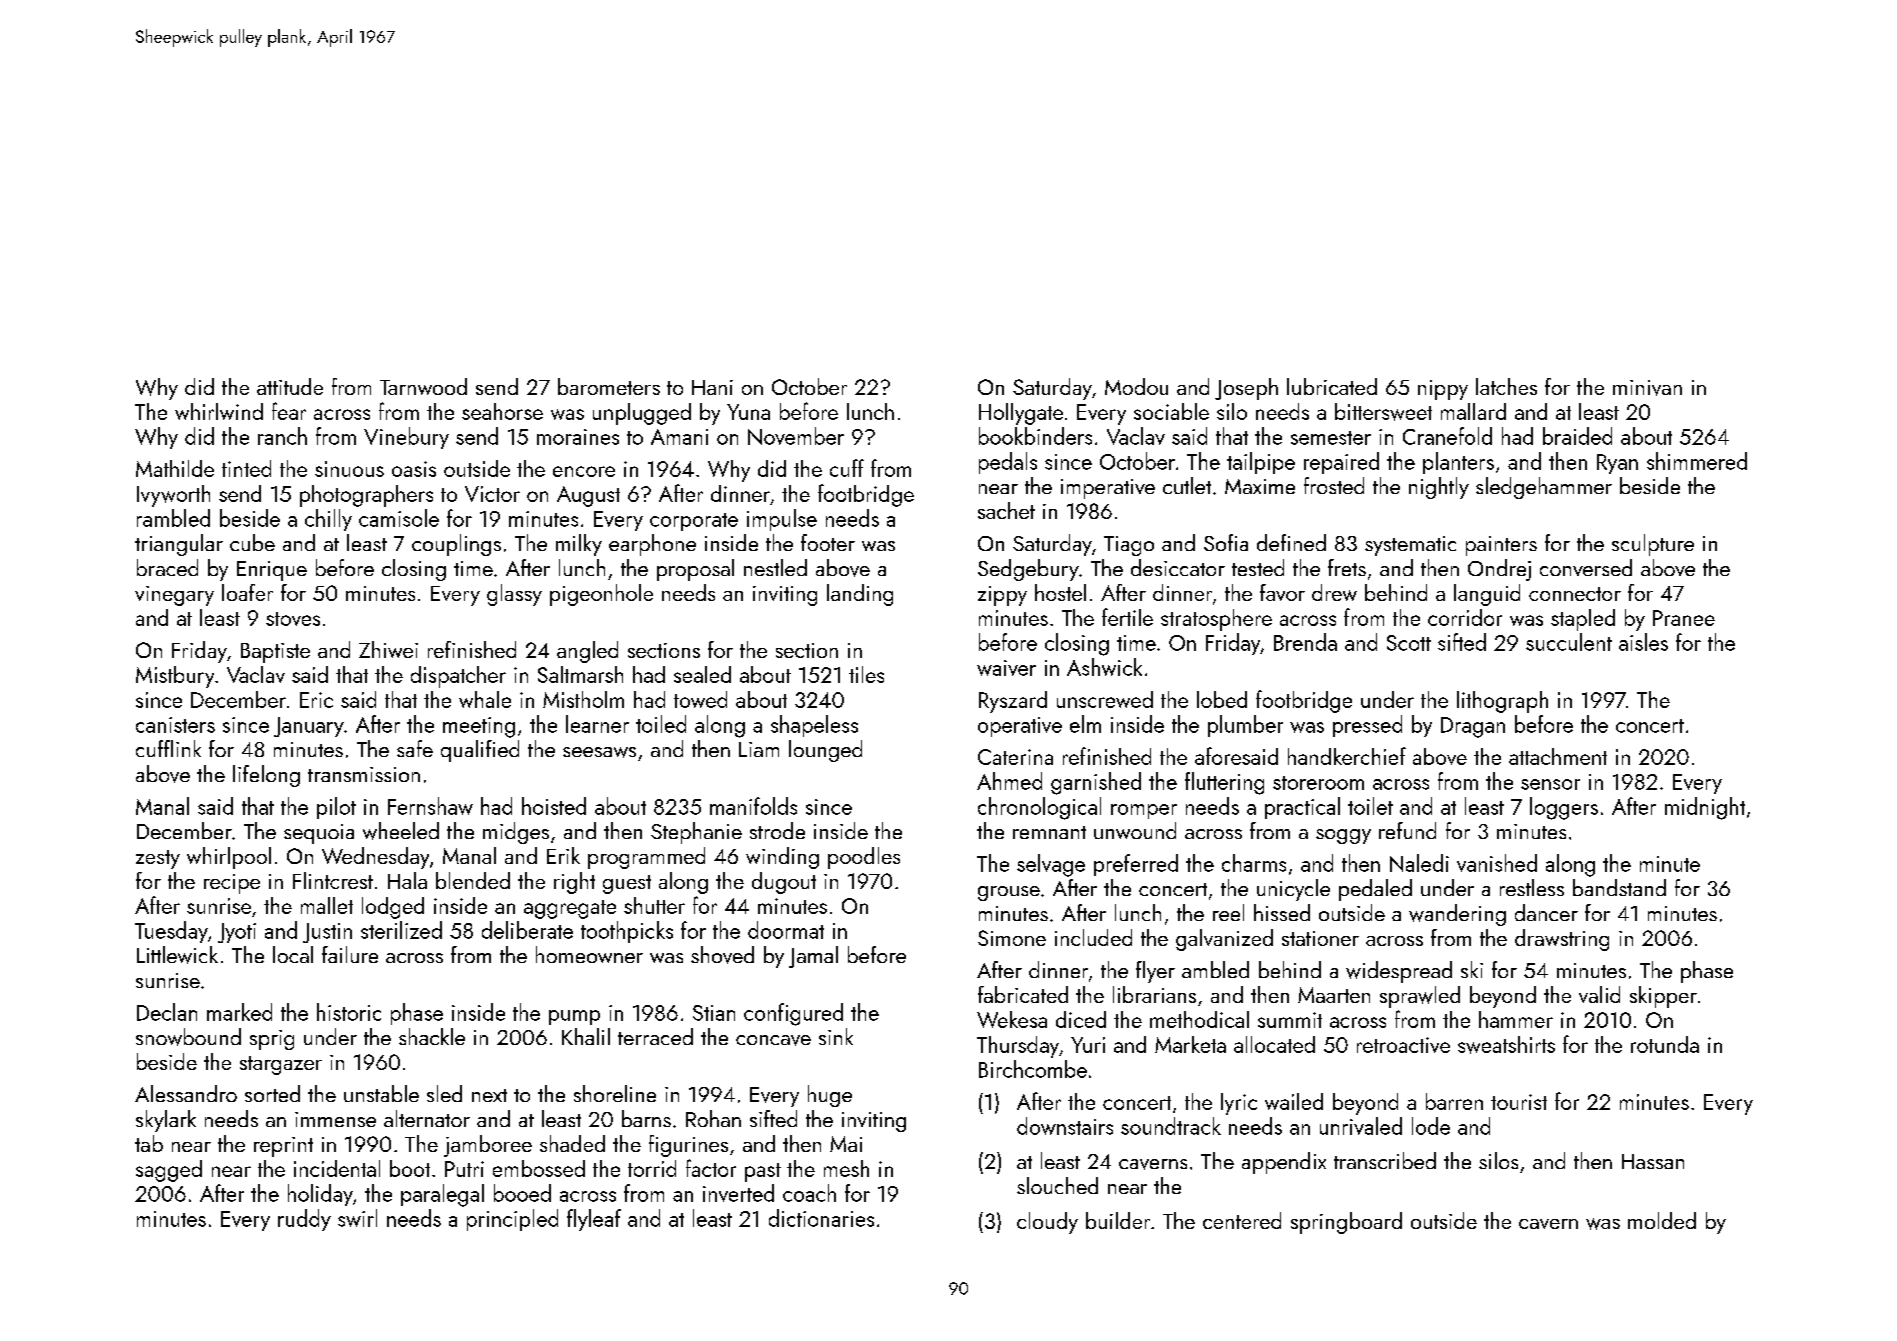  I want to click on hoisted, so click(554, 806).
